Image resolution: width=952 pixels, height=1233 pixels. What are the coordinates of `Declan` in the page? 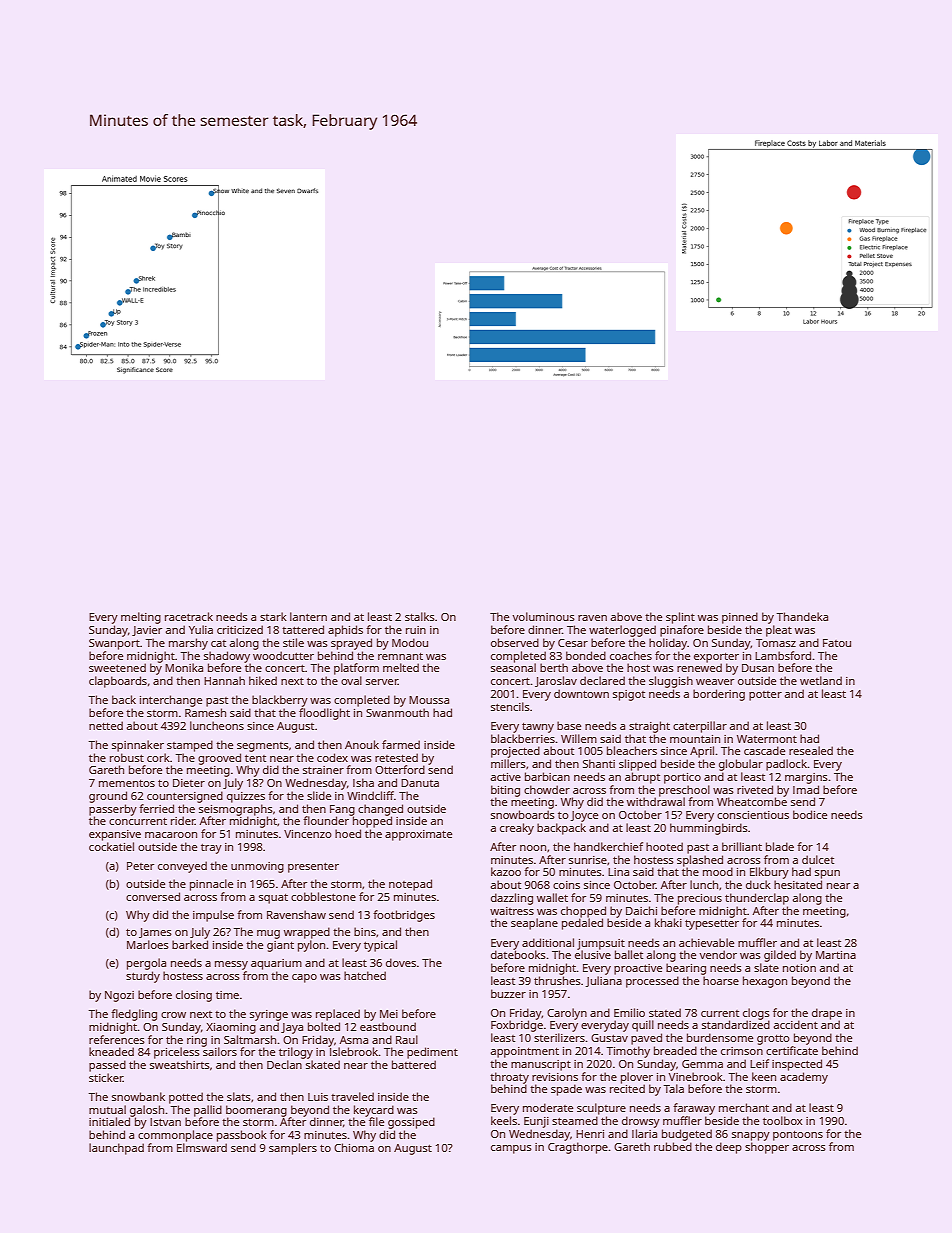 It's located at (284, 1064).
